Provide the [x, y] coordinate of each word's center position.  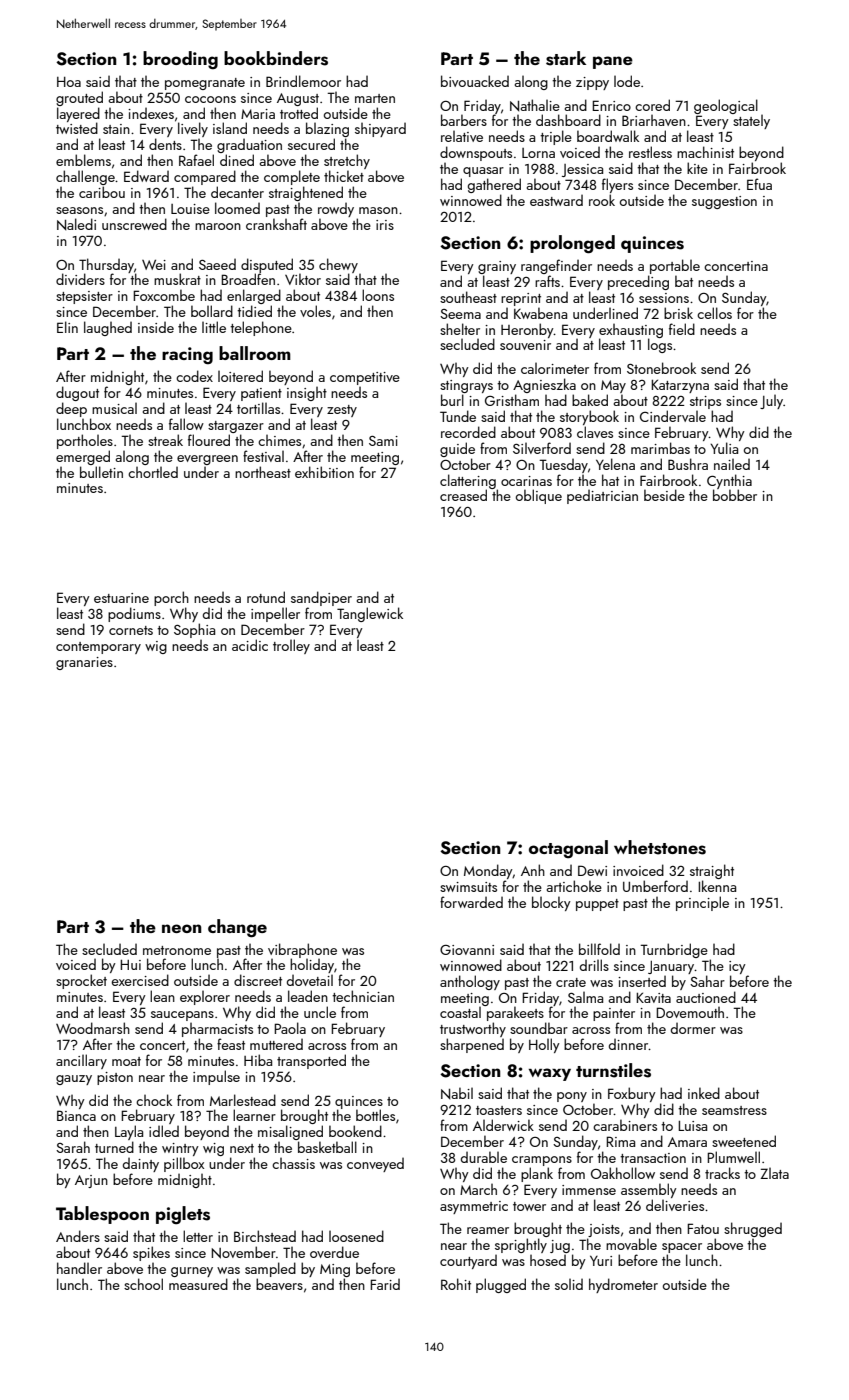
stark [566, 58]
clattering [468, 481]
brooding [180, 60]
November [243, 1252]
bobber [735, 495]
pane [613, 62]
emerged [83, 457]
